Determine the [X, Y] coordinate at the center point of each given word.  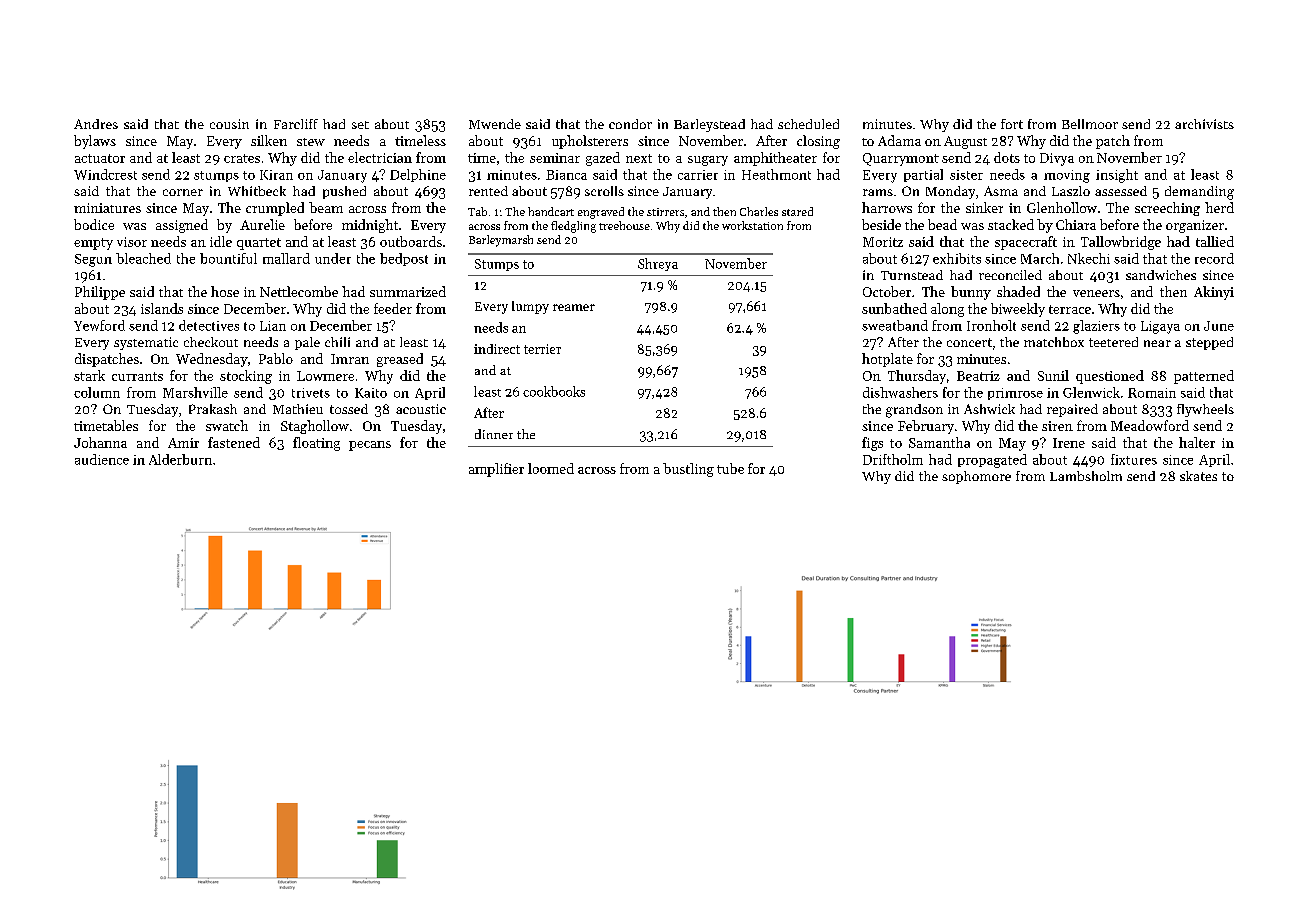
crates [242, 158]
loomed [551, 468]
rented [488, 191]
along [947, 310]
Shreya [658, 264]
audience [102, 459]
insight [1117, 176]
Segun [93, 260]
